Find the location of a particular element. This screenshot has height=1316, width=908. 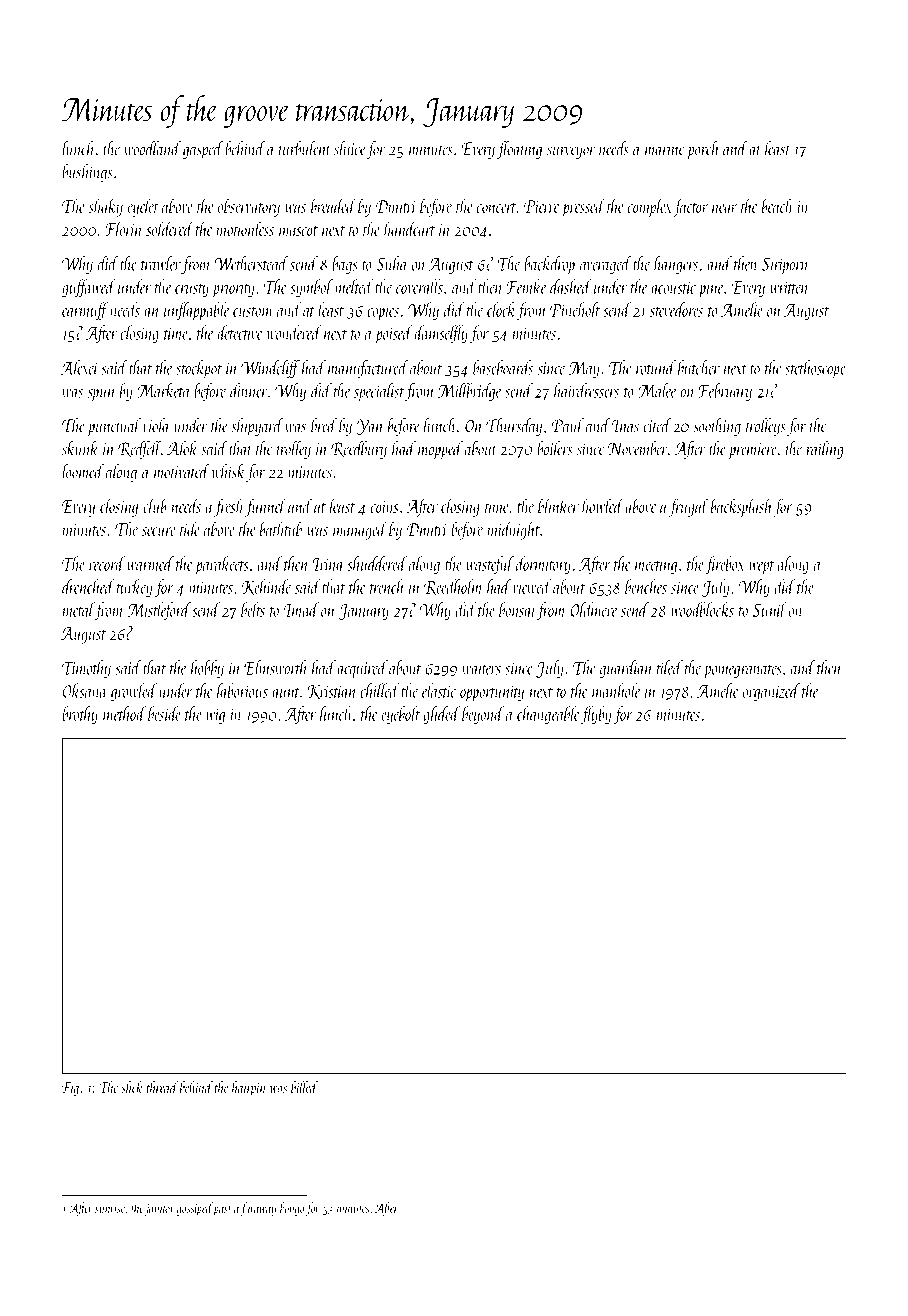

beyond is located at coordinates (483, 715).
